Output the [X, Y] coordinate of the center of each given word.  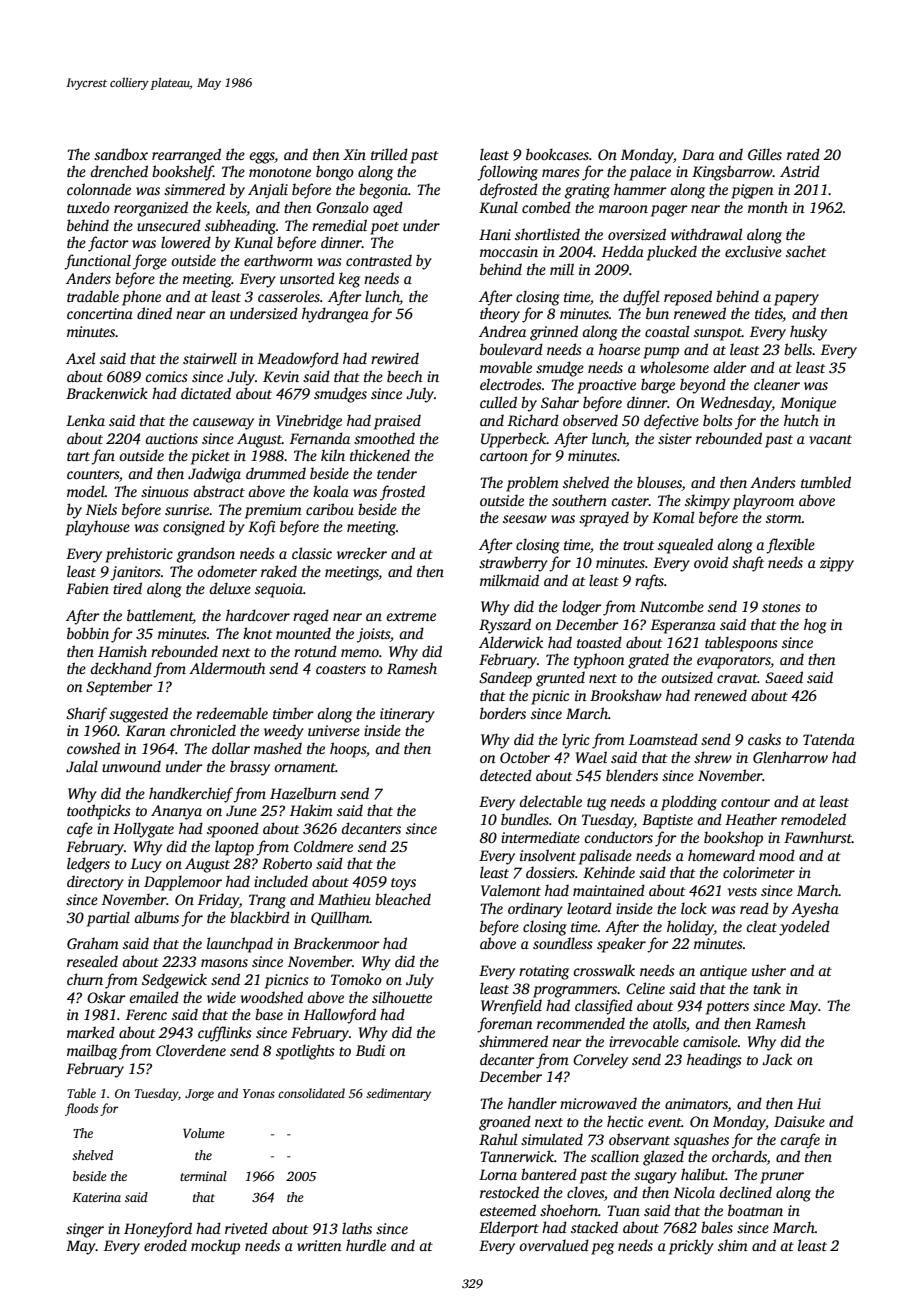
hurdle [366, 1245]
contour [745, 802]
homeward [721, 855]
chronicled [203, 730]
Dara [698, 154]
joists [373, 635]
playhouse [97, 528]
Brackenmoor [336, 943]
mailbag [92, 1052]
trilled [389, 154]
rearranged [186, 156]
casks [764, 739]
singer [85, 1230]
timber [293, 713]
